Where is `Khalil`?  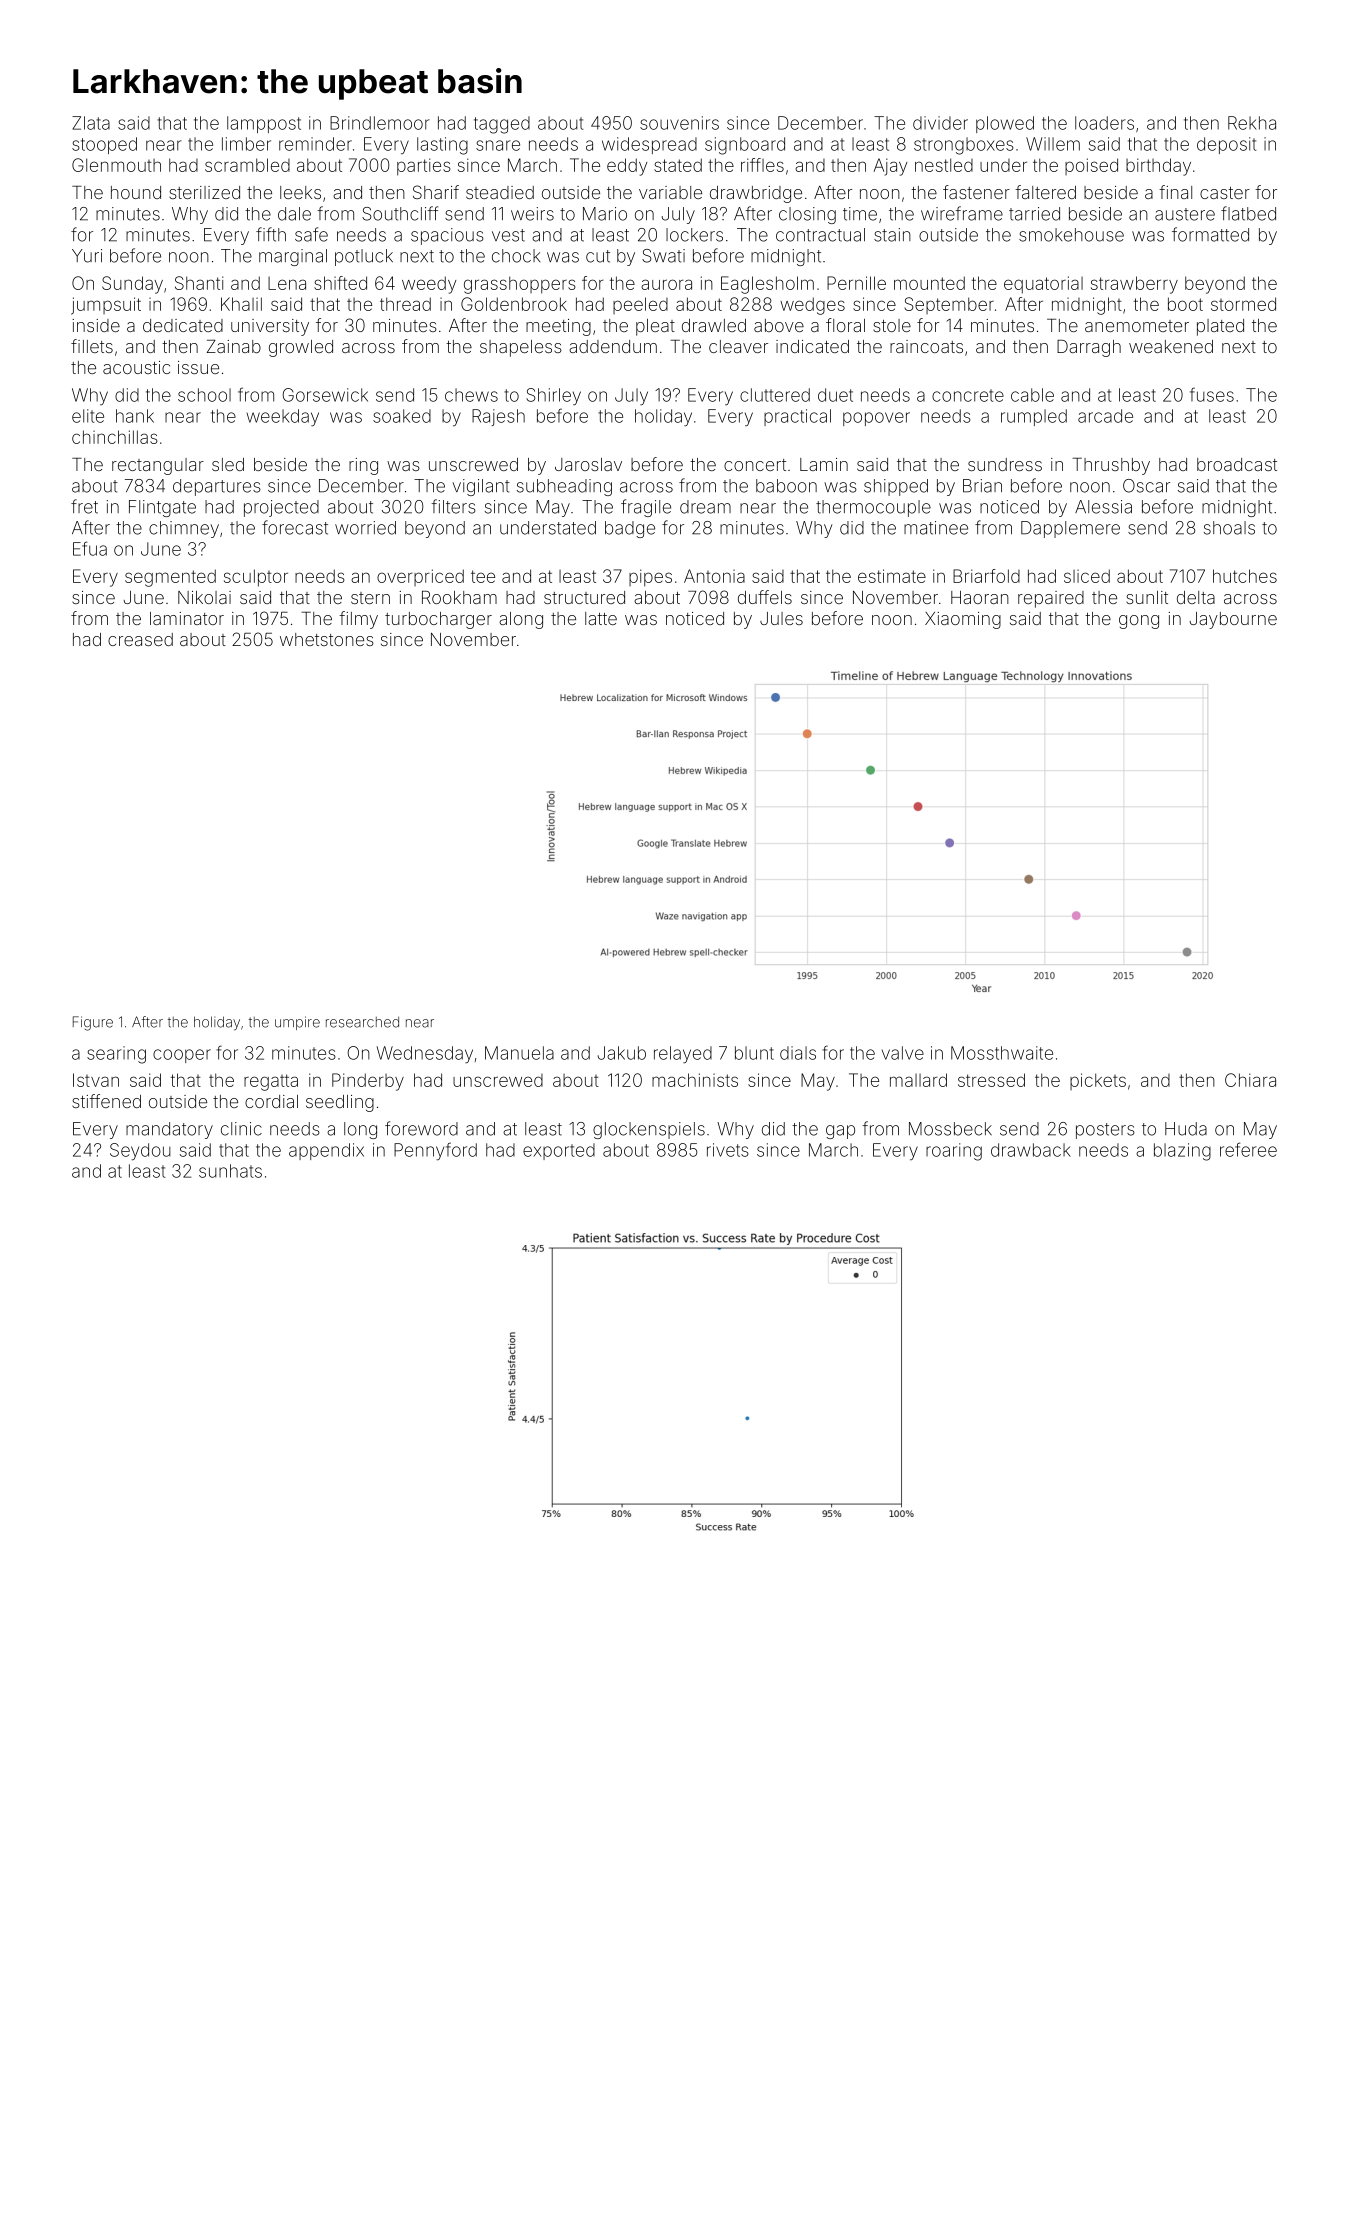
Khalil is located at coordinates (241, 304).
